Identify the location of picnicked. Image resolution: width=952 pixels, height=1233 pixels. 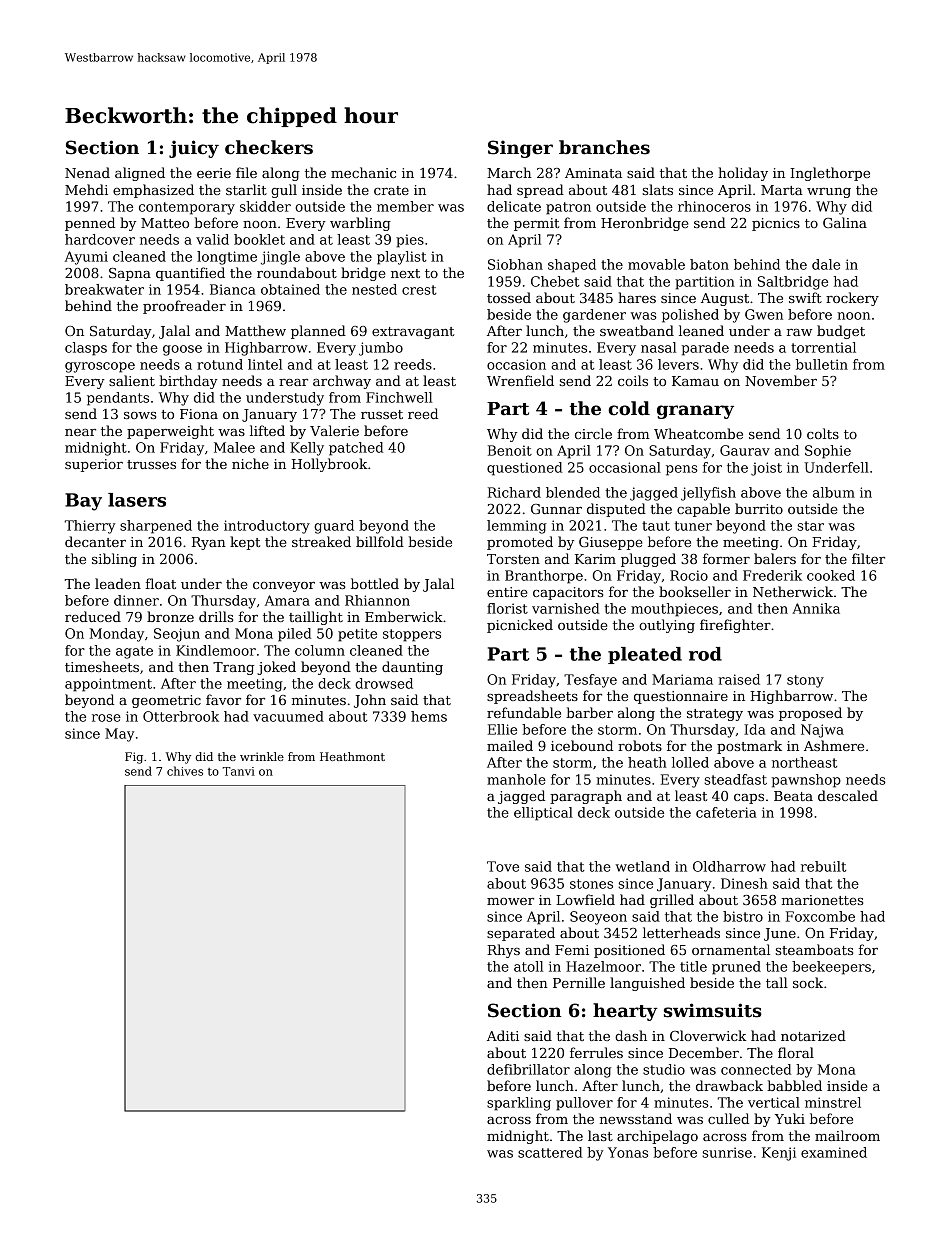
(520, 626).
